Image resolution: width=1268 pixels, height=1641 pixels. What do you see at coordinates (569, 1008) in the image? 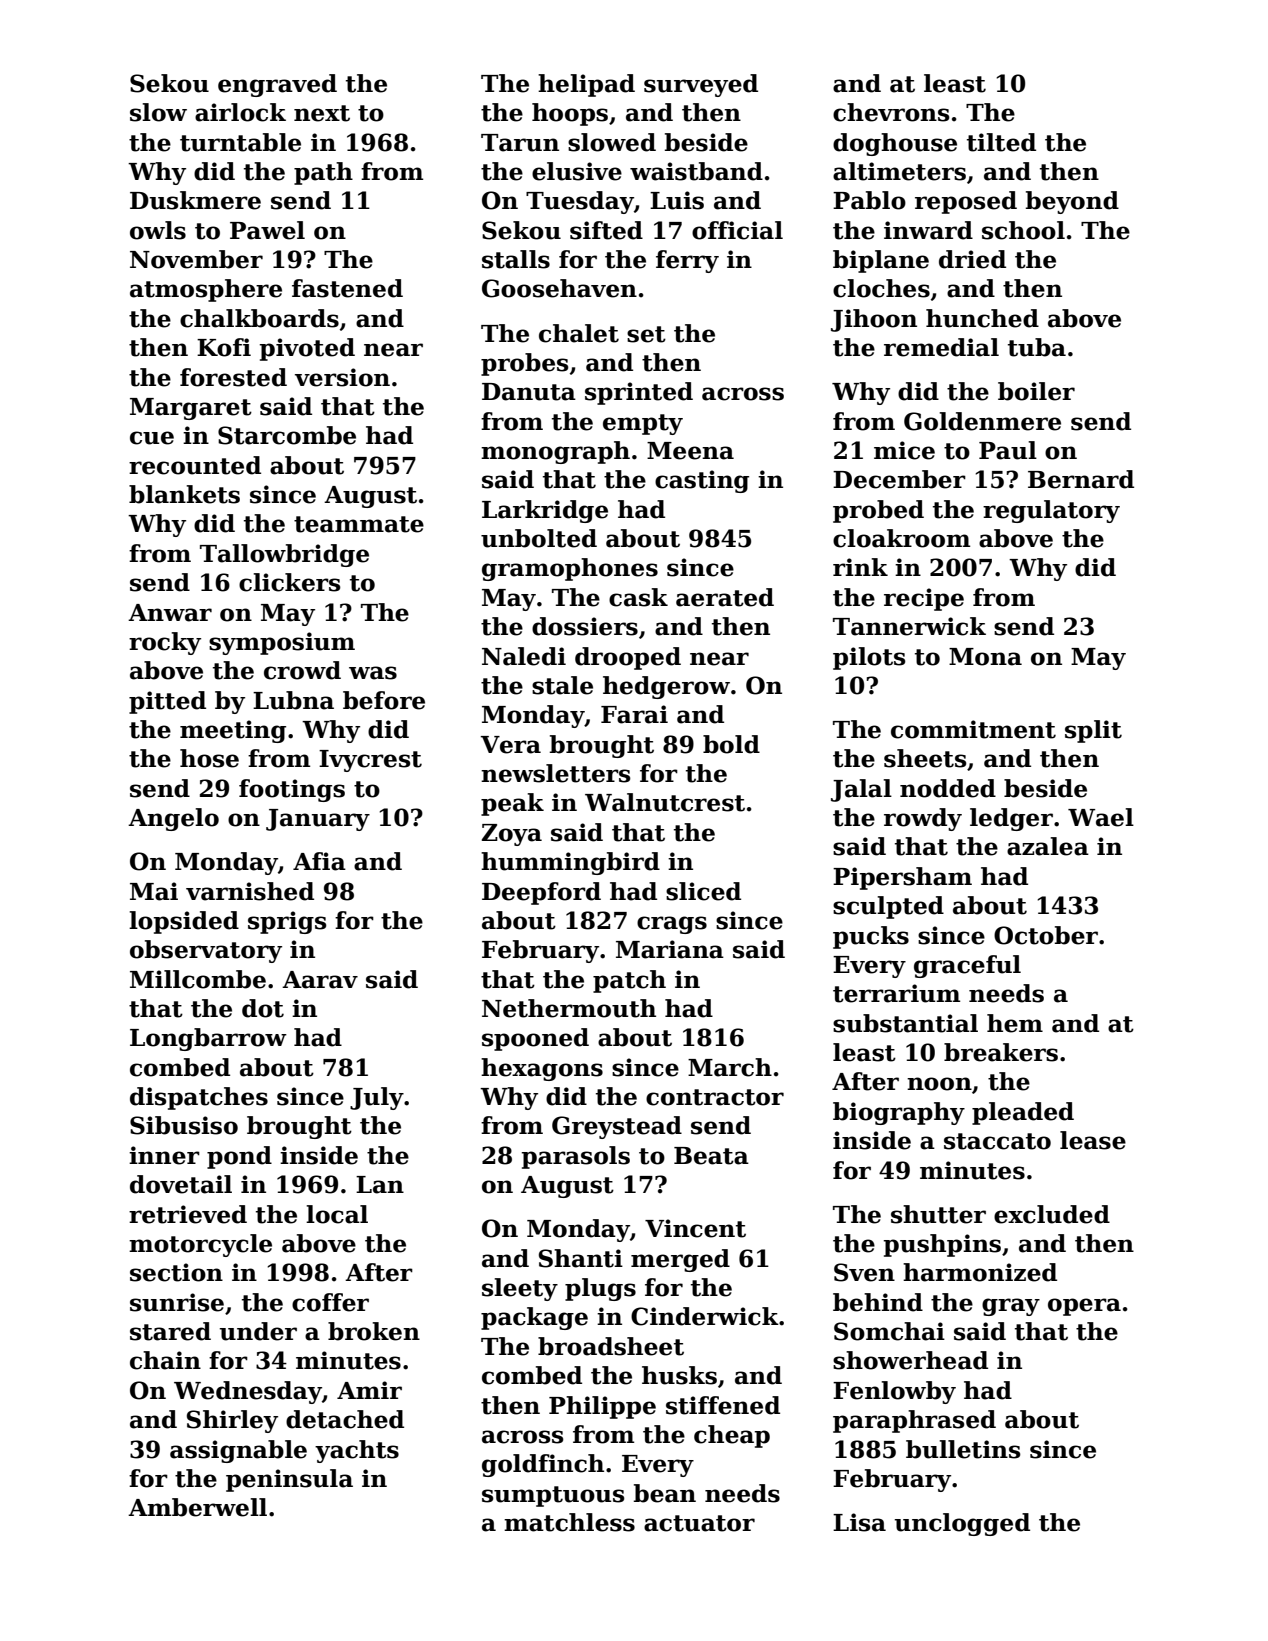
I see `Nethermouth` at bounding box center [569, 1008].
